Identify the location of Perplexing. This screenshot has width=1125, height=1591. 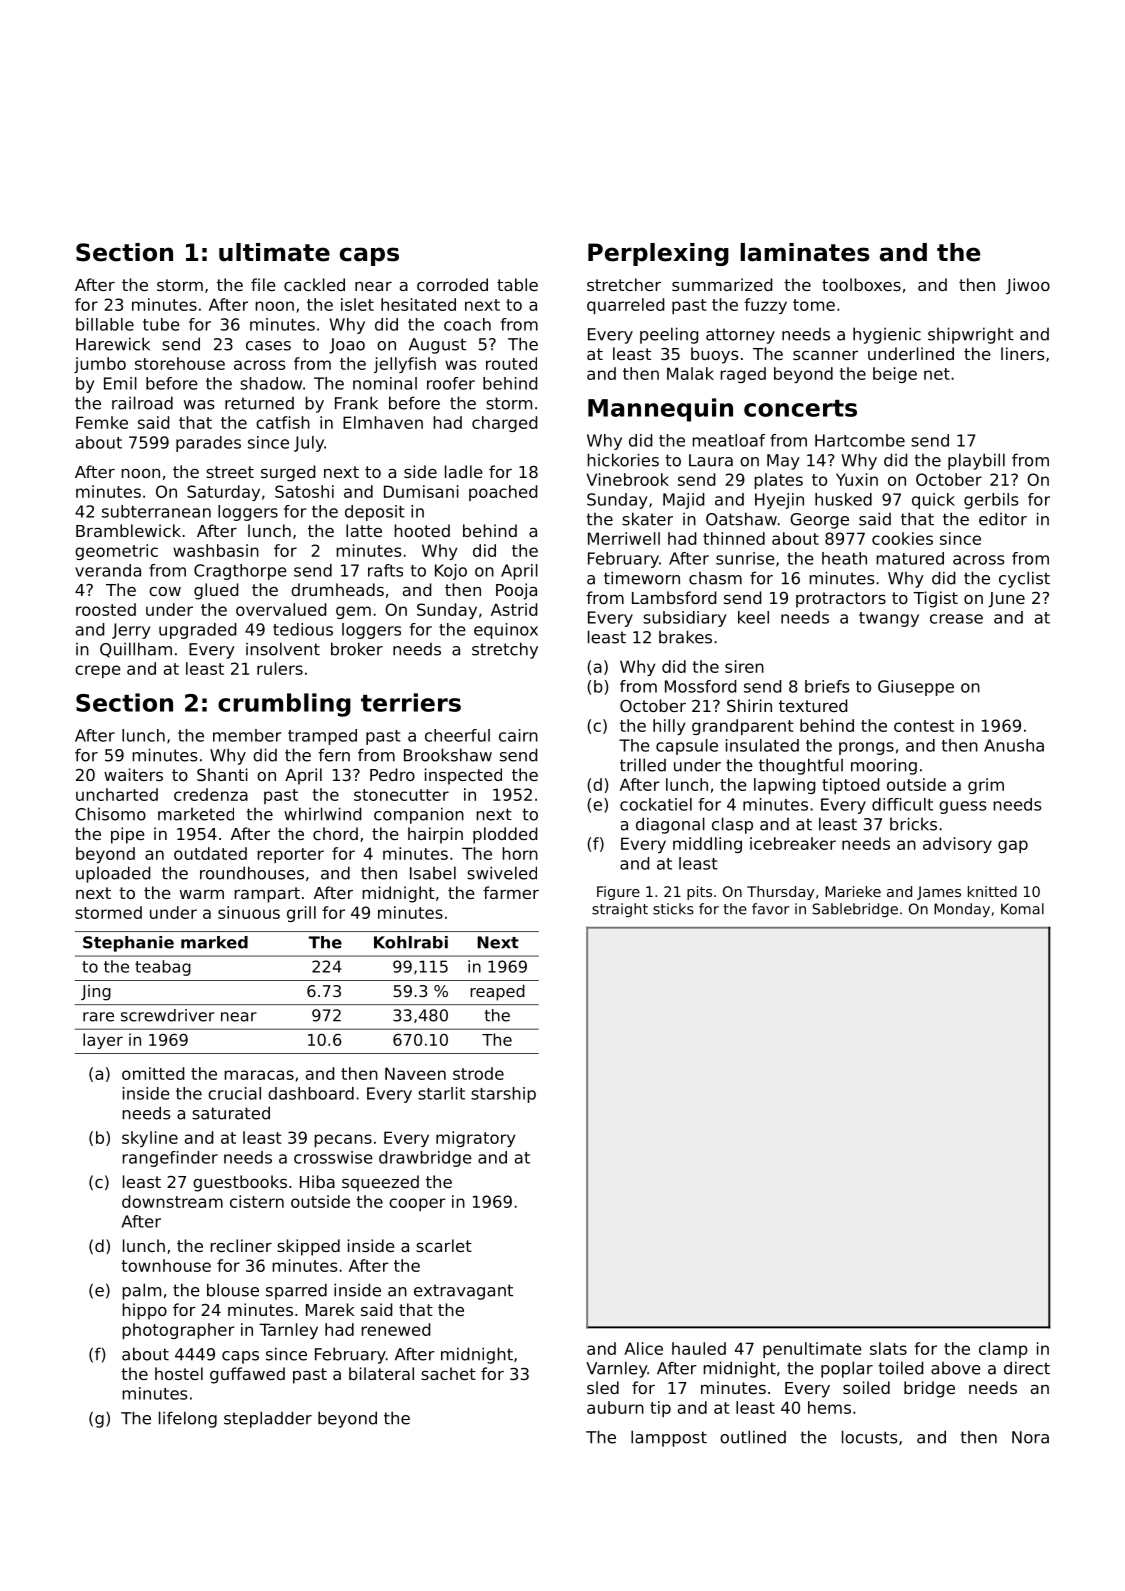
(658, 254).
